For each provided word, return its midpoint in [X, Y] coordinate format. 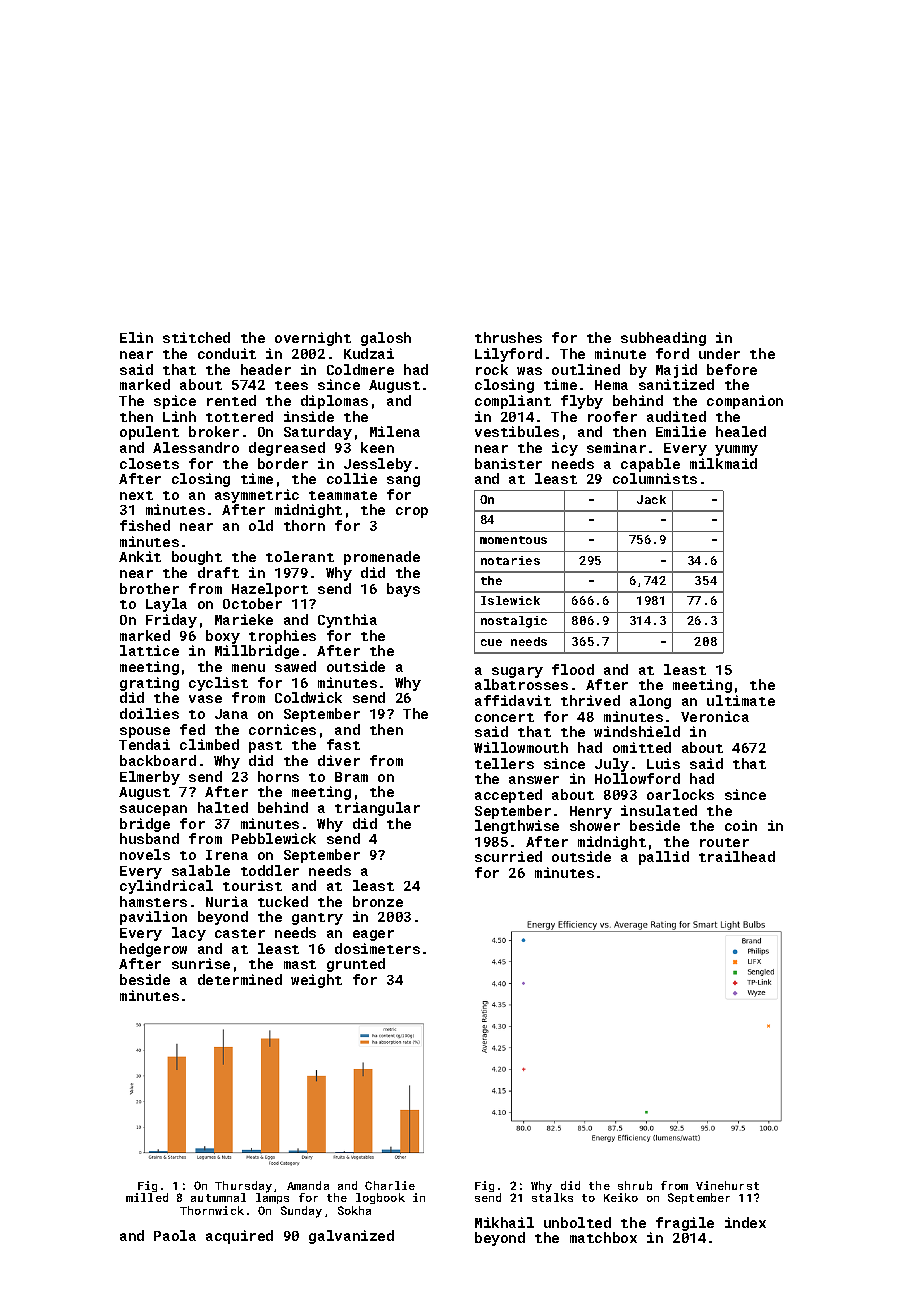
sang [403, 481]
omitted [642, 747]
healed [741, 431]
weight [316, 981]
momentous [513, 540]
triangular [377, 809]
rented [231, 400]
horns [278, 776]
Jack [651, 499]
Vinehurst [727, 1185]
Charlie [390, 1185]
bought [197, 558]
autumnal [218, 1197]
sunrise [201, 963]
